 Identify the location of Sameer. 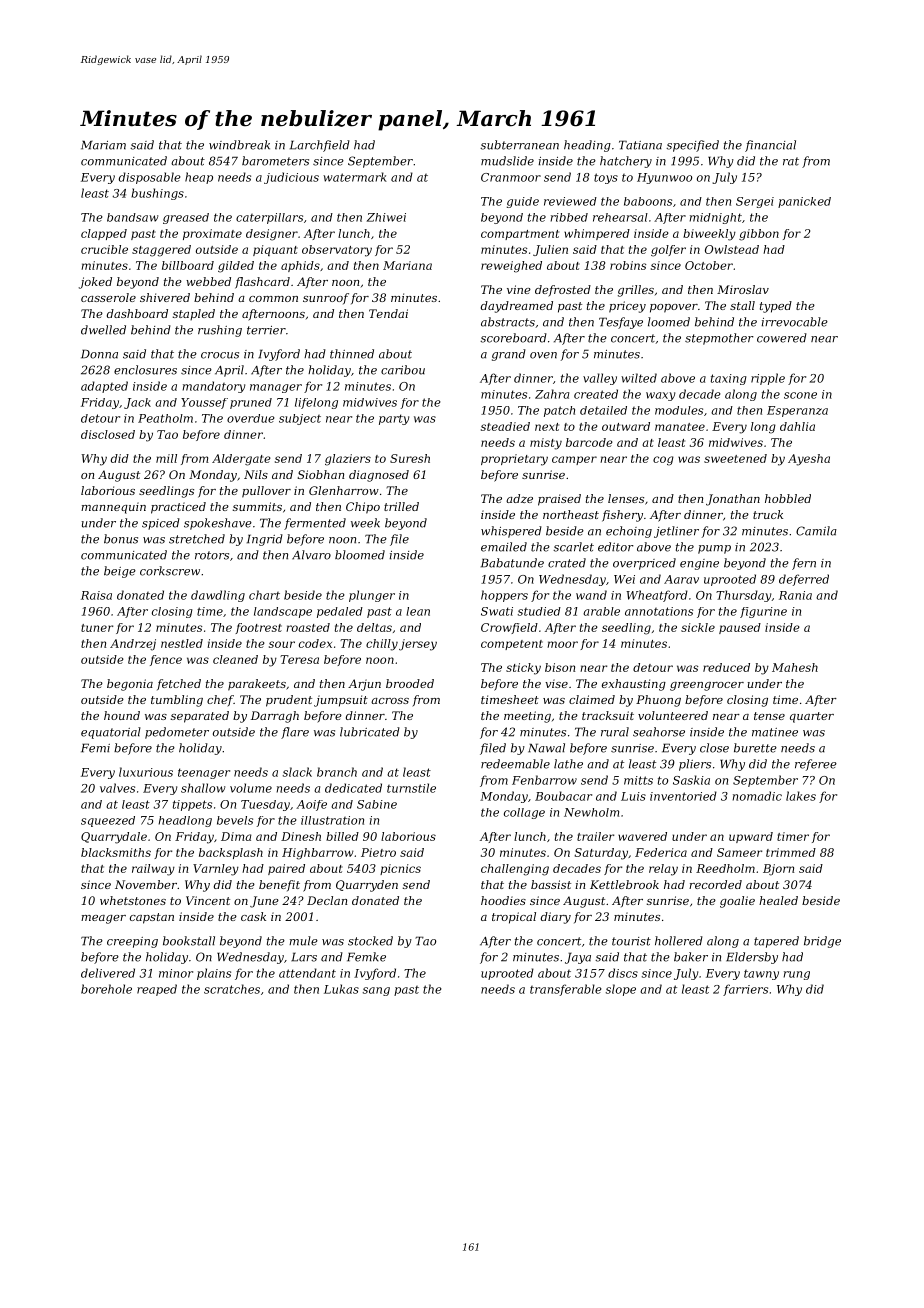
(739, 852).
